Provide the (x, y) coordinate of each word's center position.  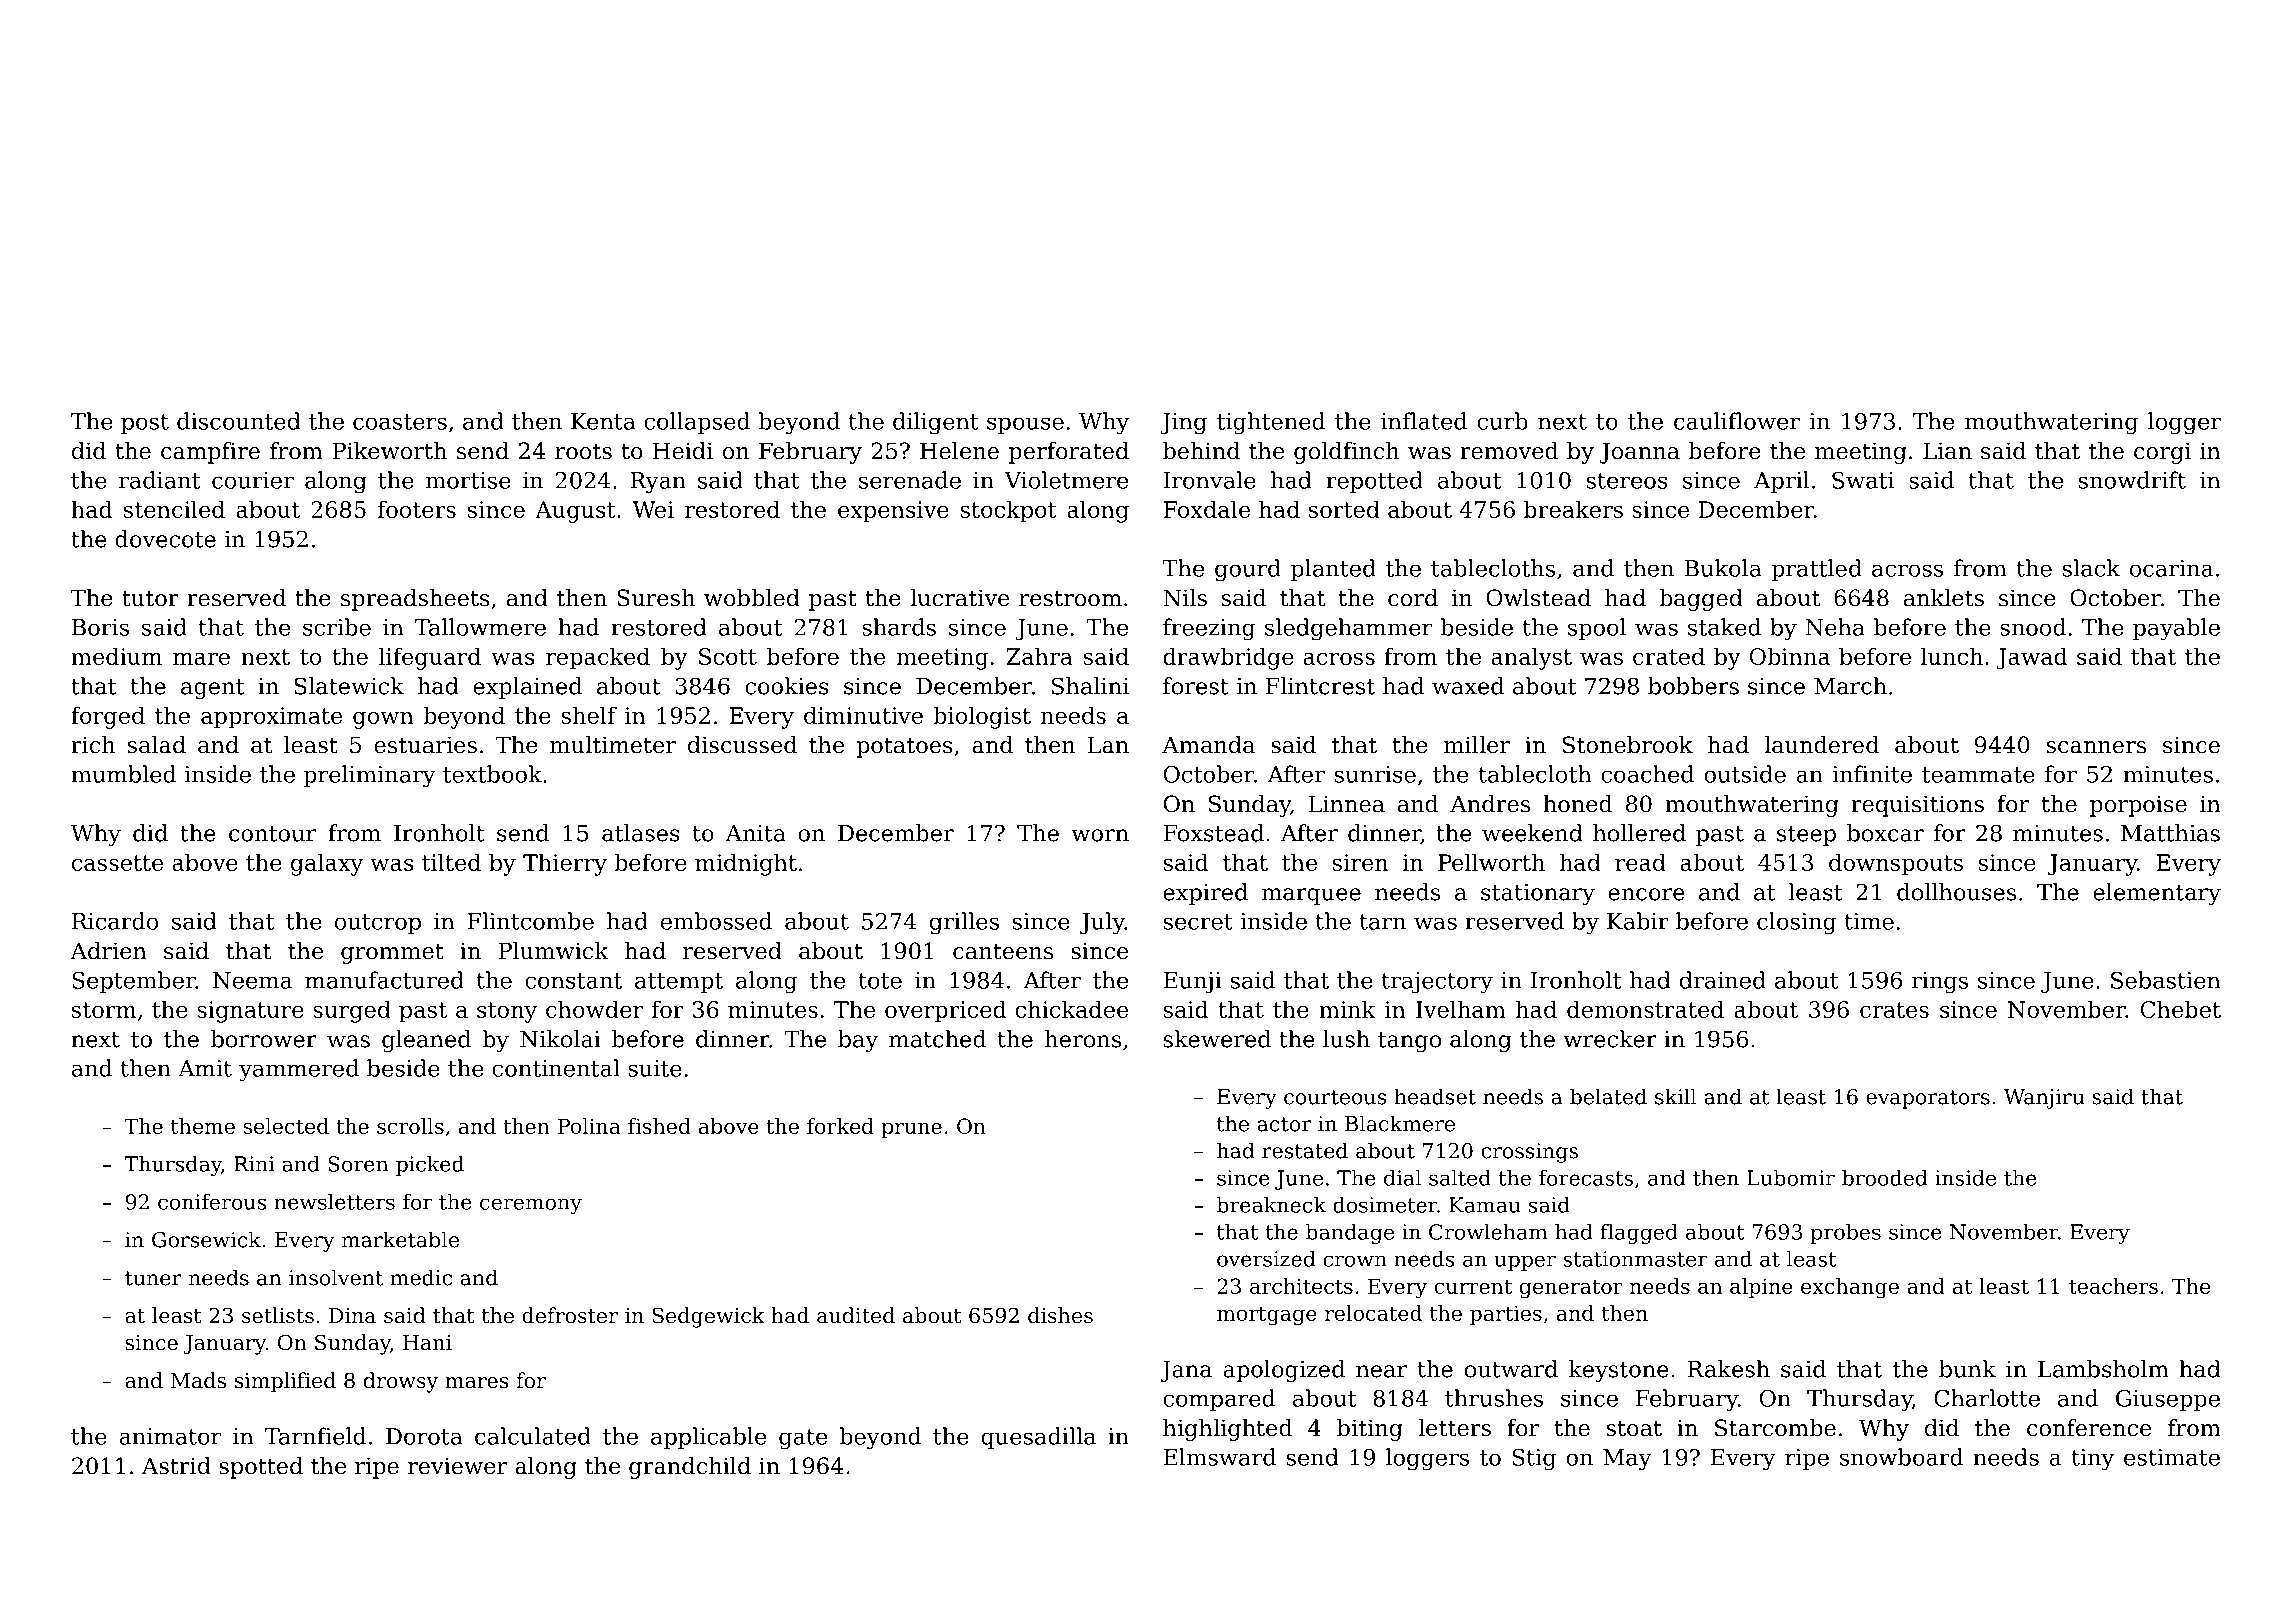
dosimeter (1385, 1205)
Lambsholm (2103, 1369)
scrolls (410, 1126)
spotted (261, 1468)
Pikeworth (389, 451)
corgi (2162, 453)
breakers (1573, 509)
